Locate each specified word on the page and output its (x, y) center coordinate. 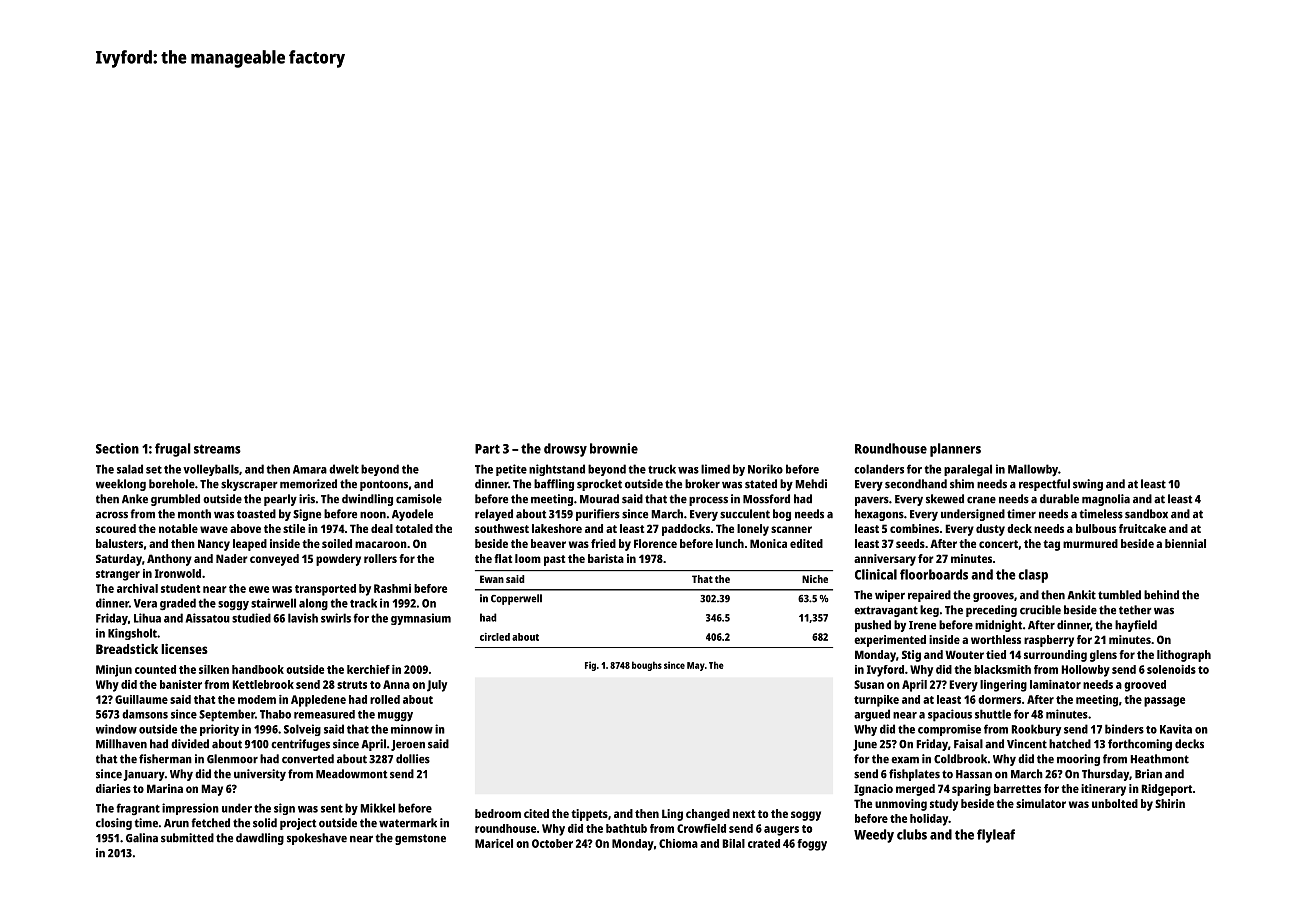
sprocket (599, 485)
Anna (396, 684)
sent (332, 809)
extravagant (886, 611)
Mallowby (1033, 470)
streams (217, 449)
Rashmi (392, 588)
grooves (993, 597)
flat (503, 558)
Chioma (678, 843)
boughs (647, 666)
